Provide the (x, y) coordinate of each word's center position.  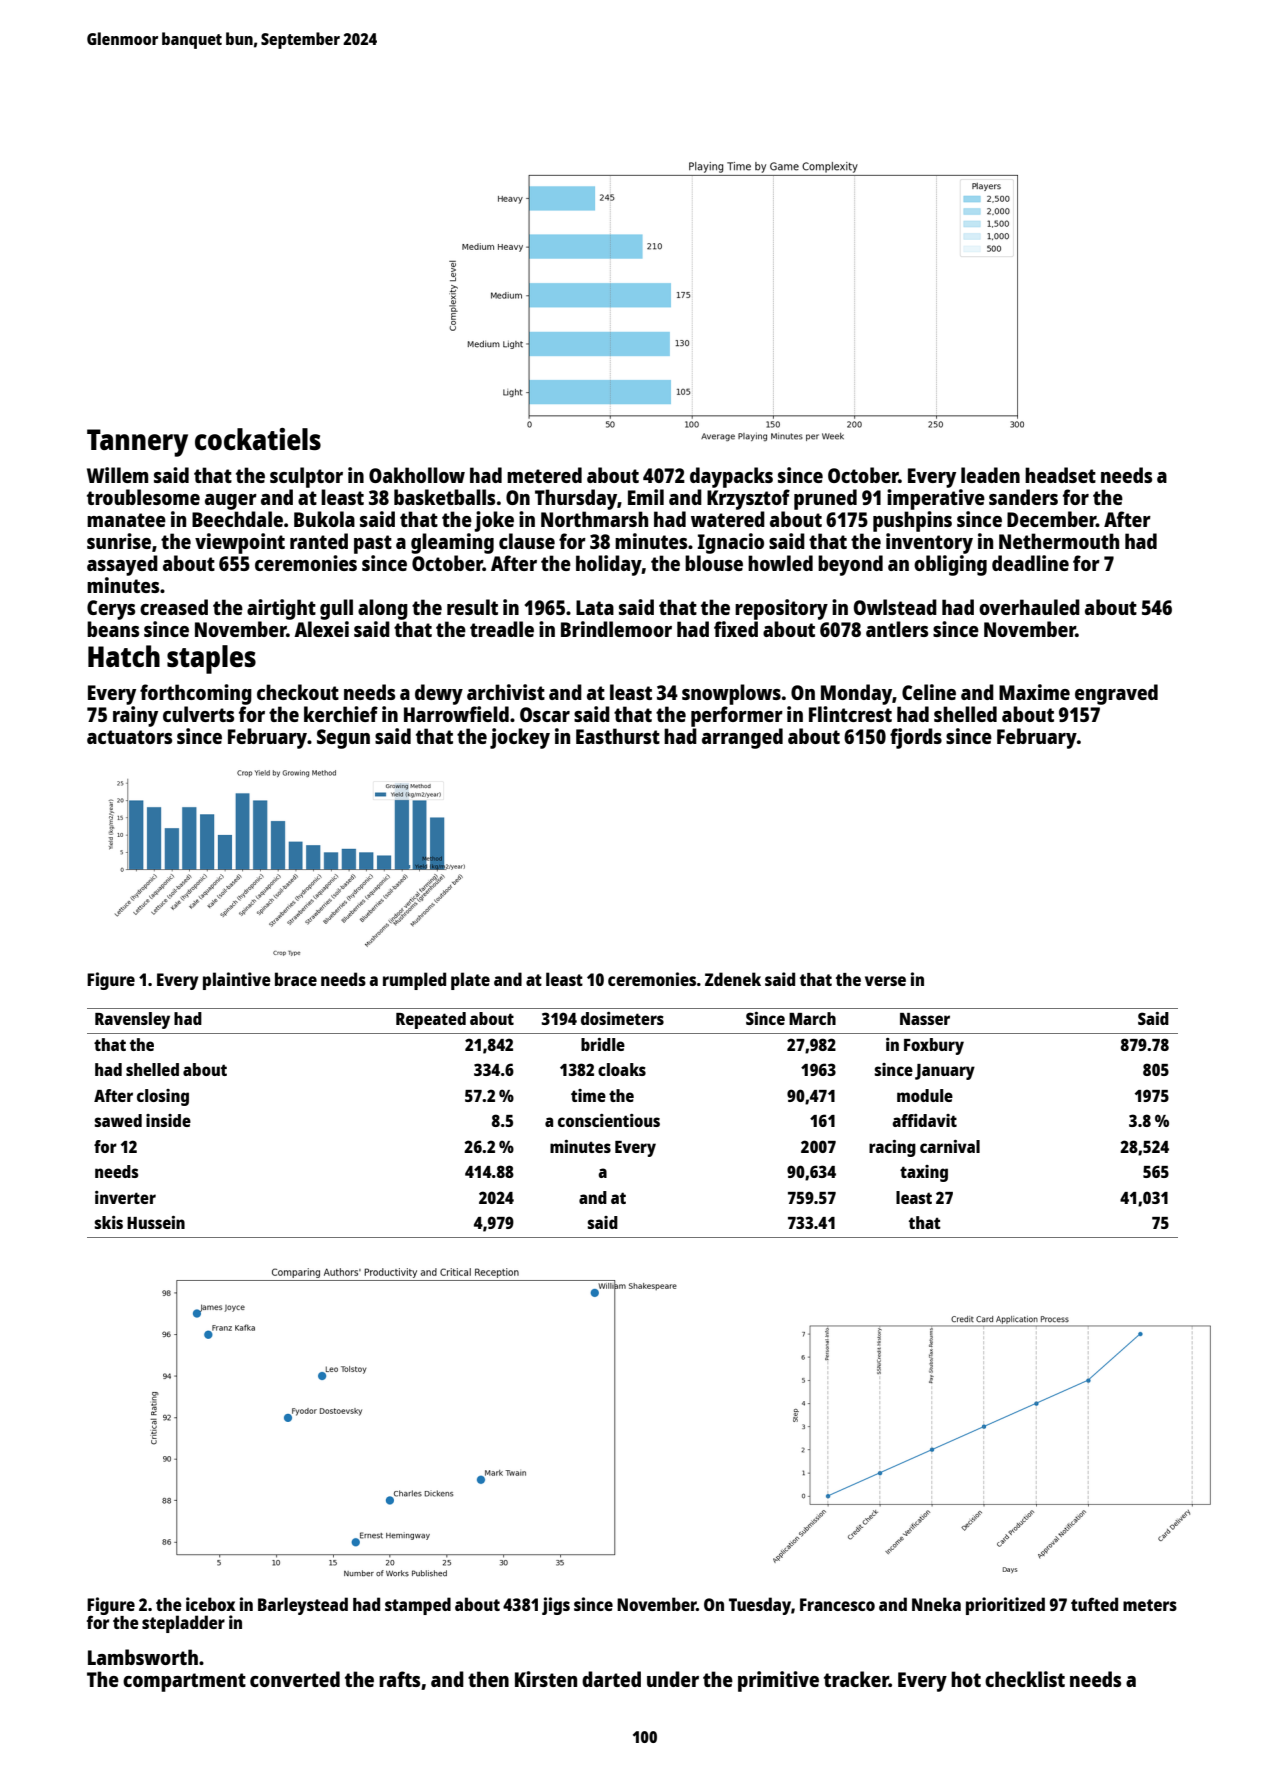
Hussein (156, 1222)
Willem (117, 475)
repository (781, 609)
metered (544, 475)
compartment (184, 1682)
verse (885, 981)
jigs (556, 1606)
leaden (990, 475)
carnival (950, 1146)
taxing (924, 1173)
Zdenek (733, 979)
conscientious (609, 1120)
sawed (118, 1120)
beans (113, 629)
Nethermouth (1059, 541)
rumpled (414, 981)
